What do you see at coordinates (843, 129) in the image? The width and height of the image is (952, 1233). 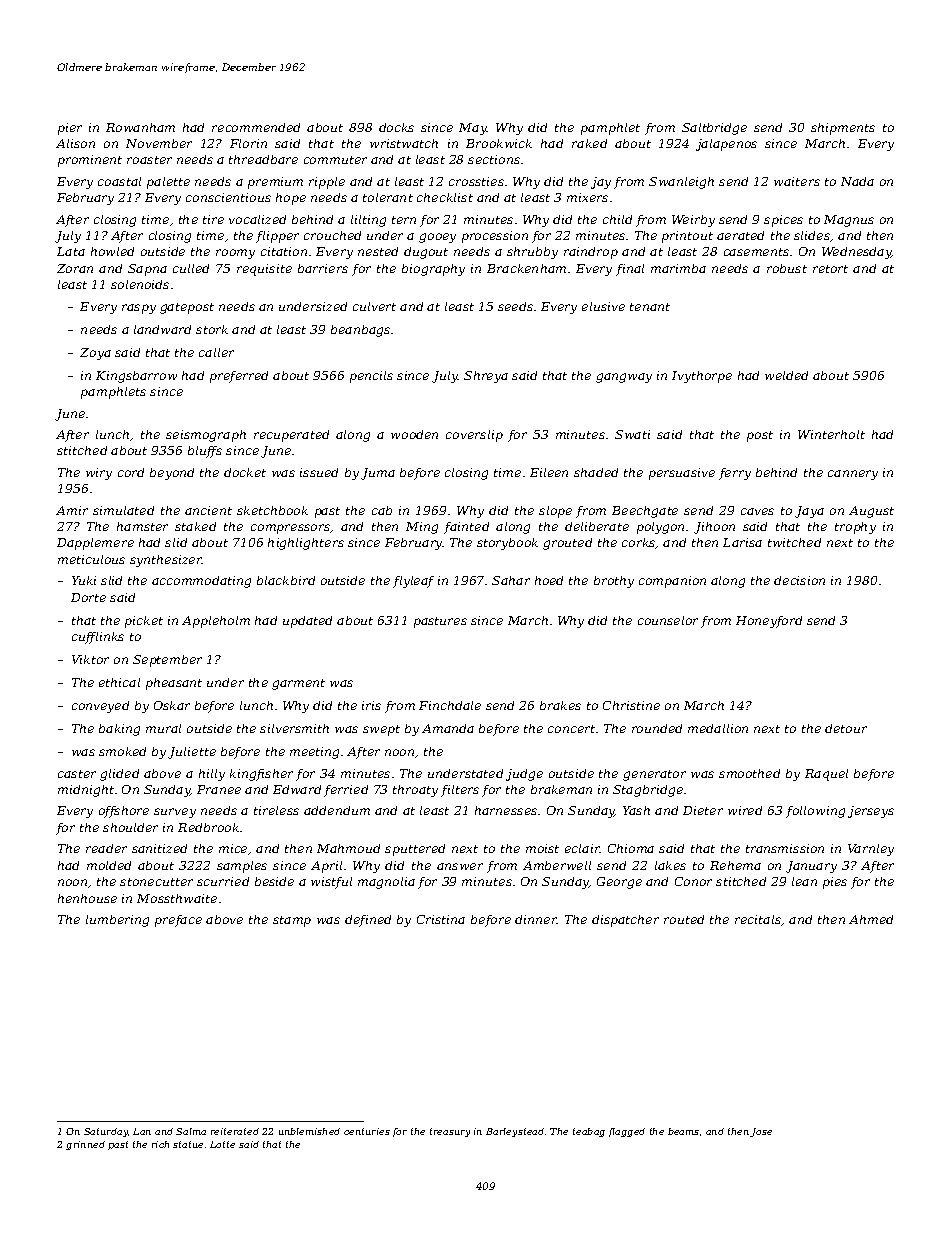 I see `shipments` at bounding box center [843, 129].
